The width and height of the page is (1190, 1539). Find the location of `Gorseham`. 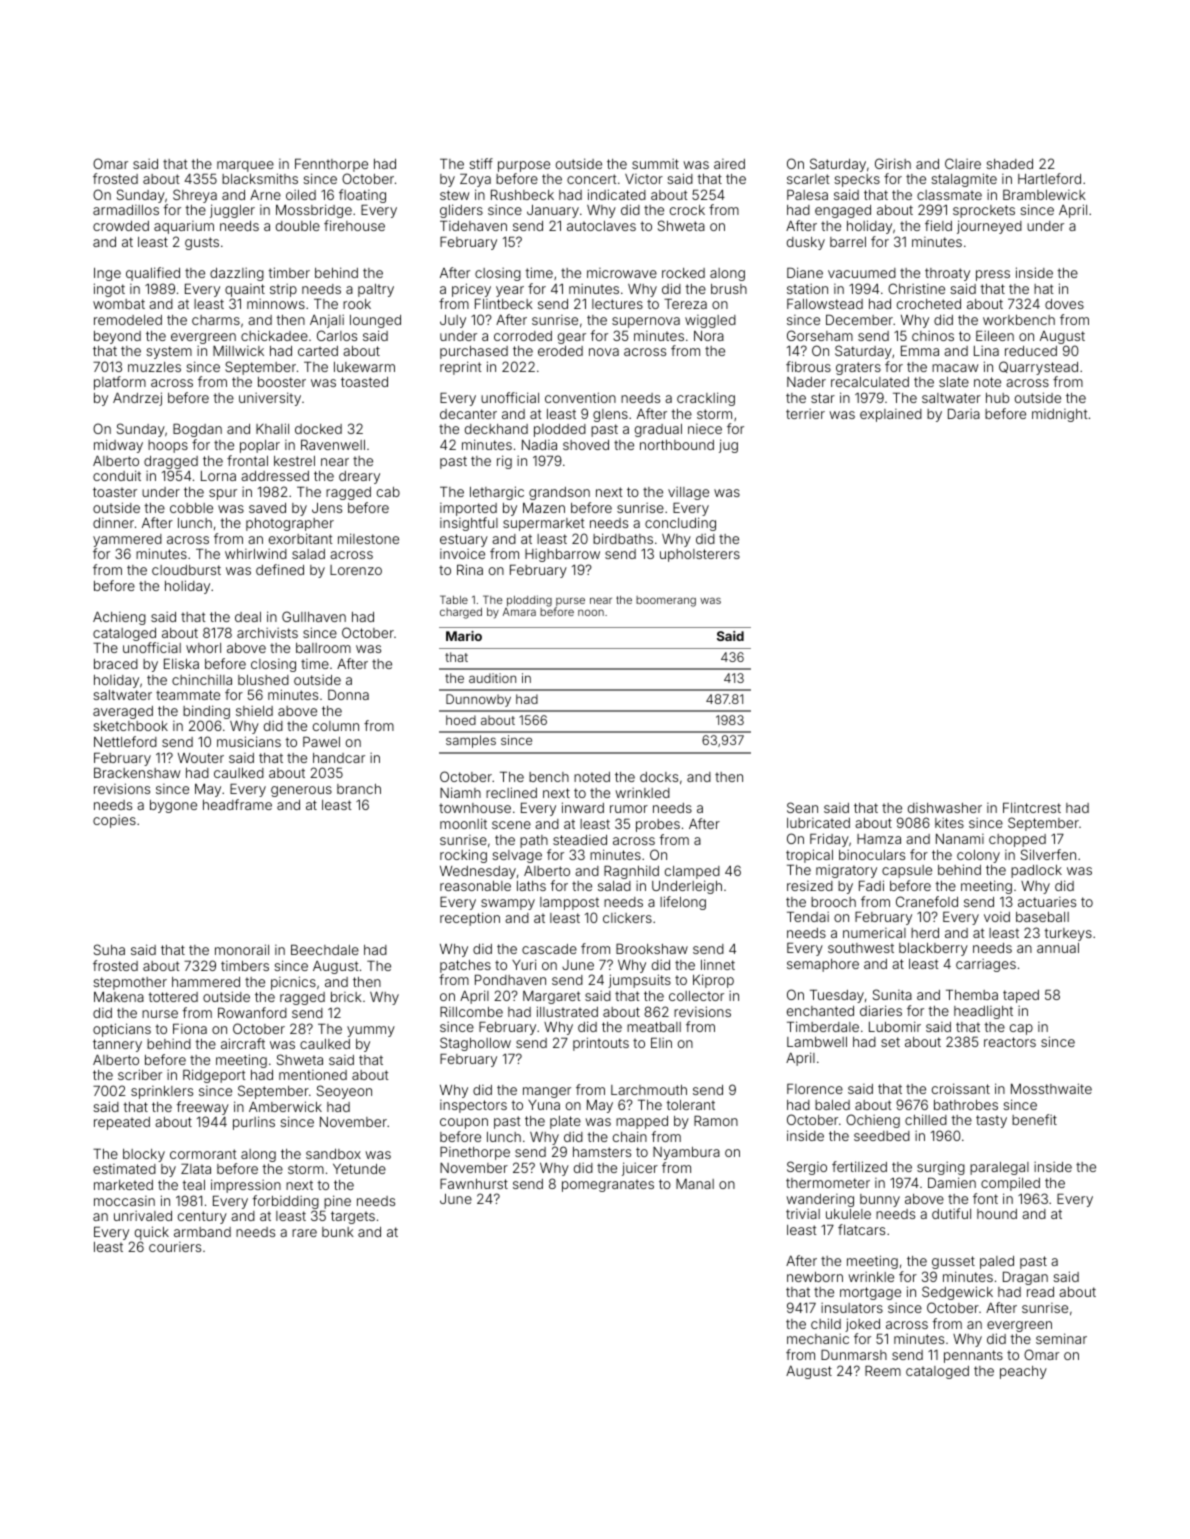

Gorseham is located at coordinates (820, 335).
